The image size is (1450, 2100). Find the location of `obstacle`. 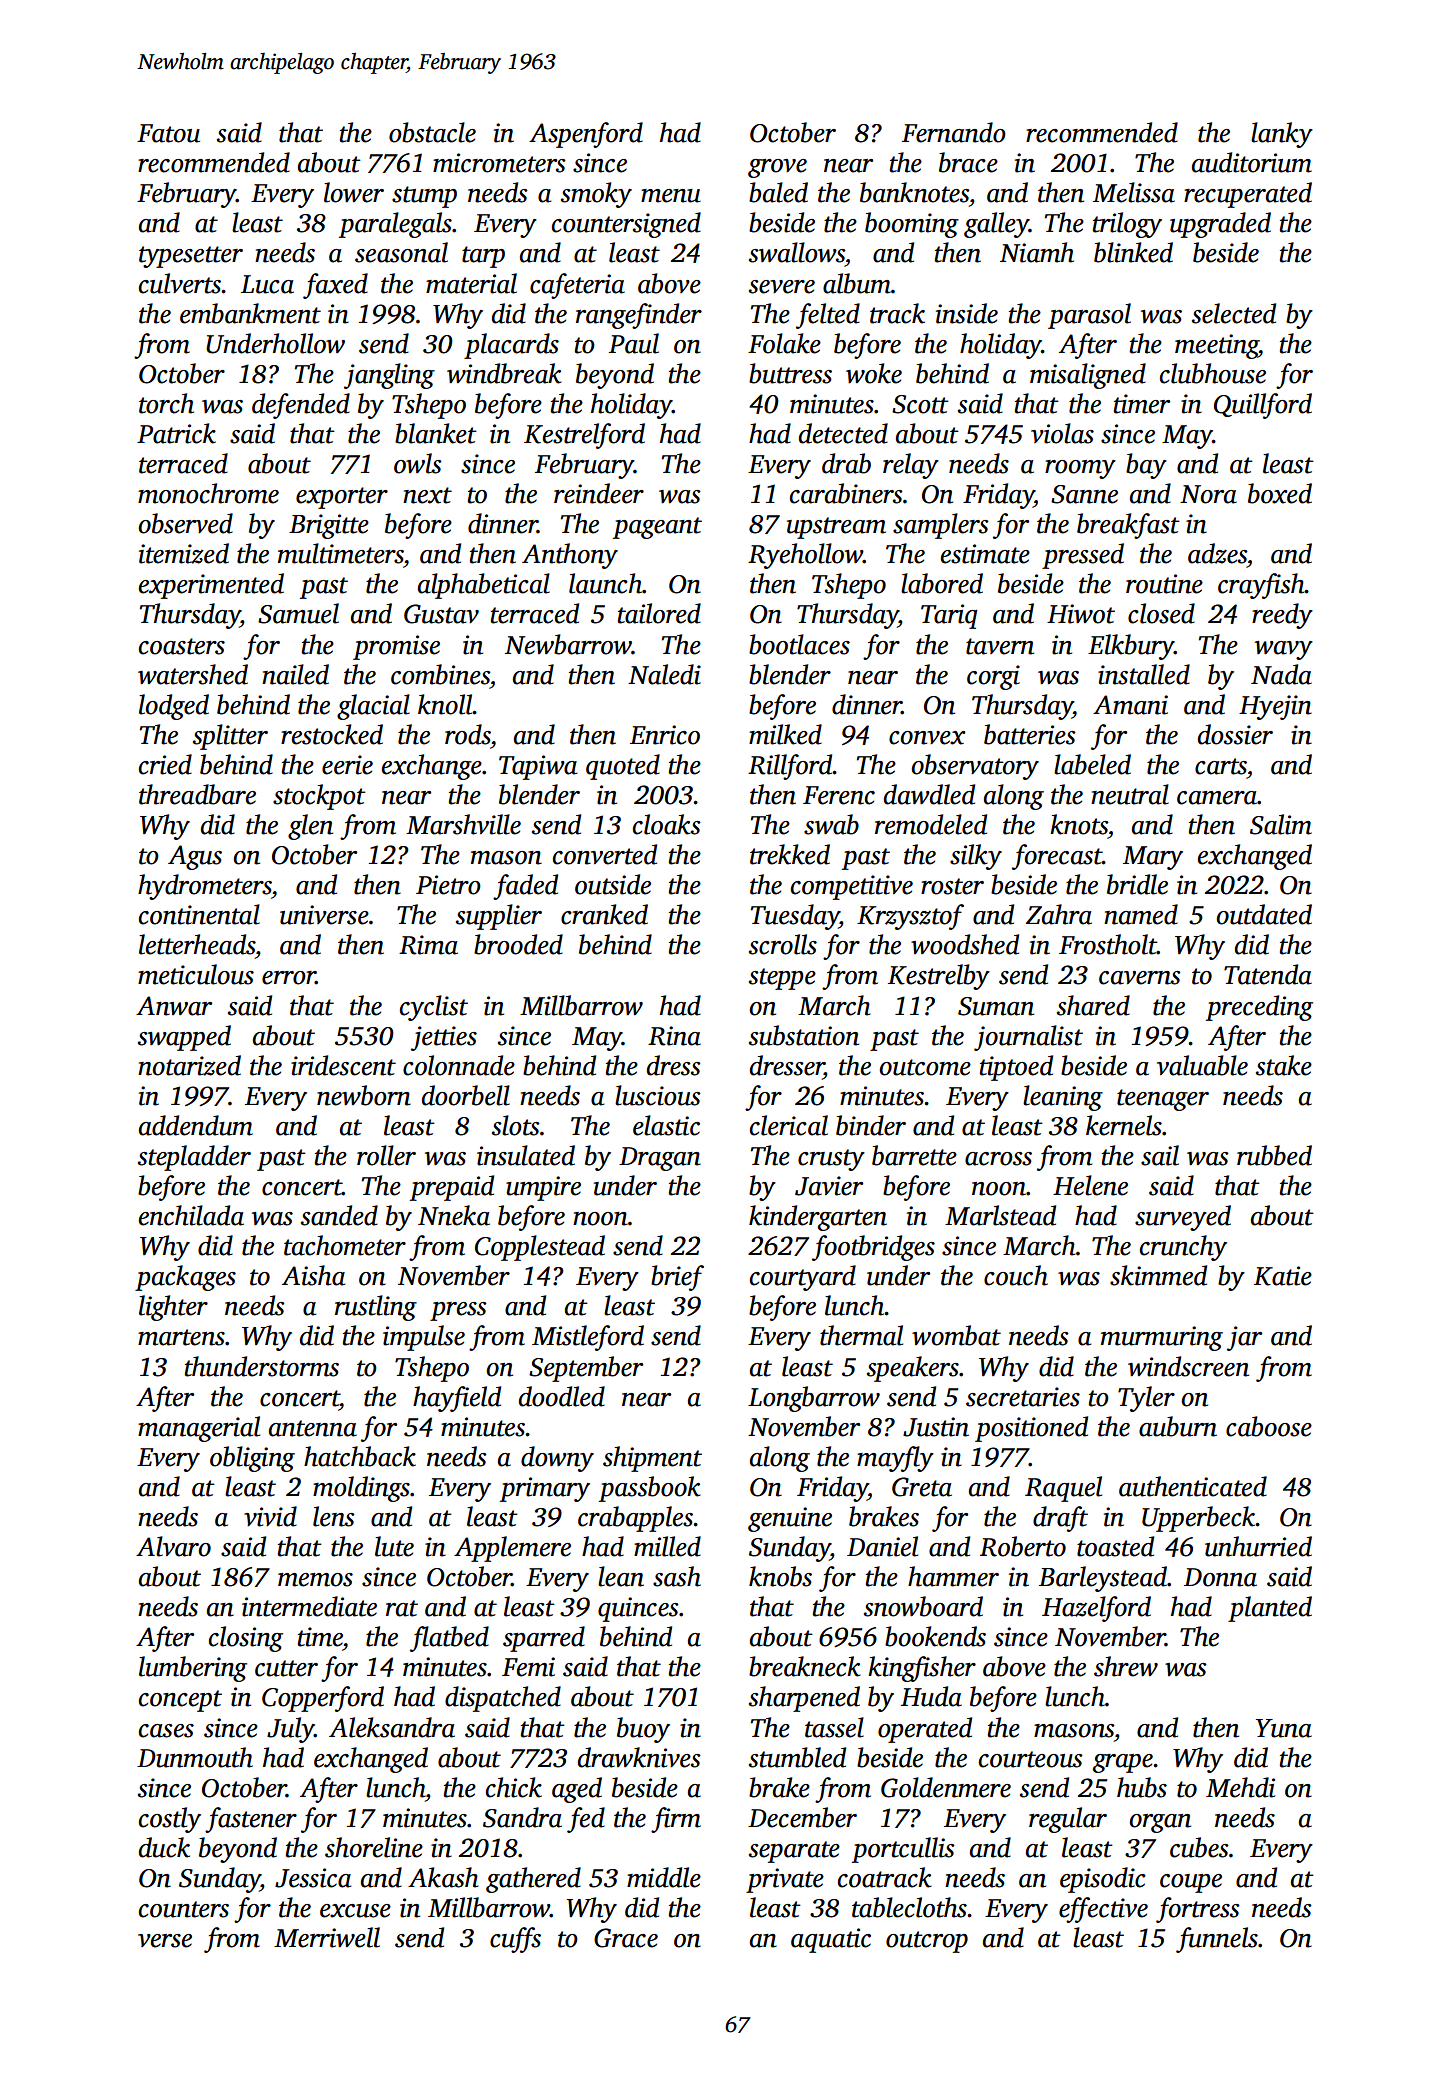

obstacle is located at coordinates (432, 132).
